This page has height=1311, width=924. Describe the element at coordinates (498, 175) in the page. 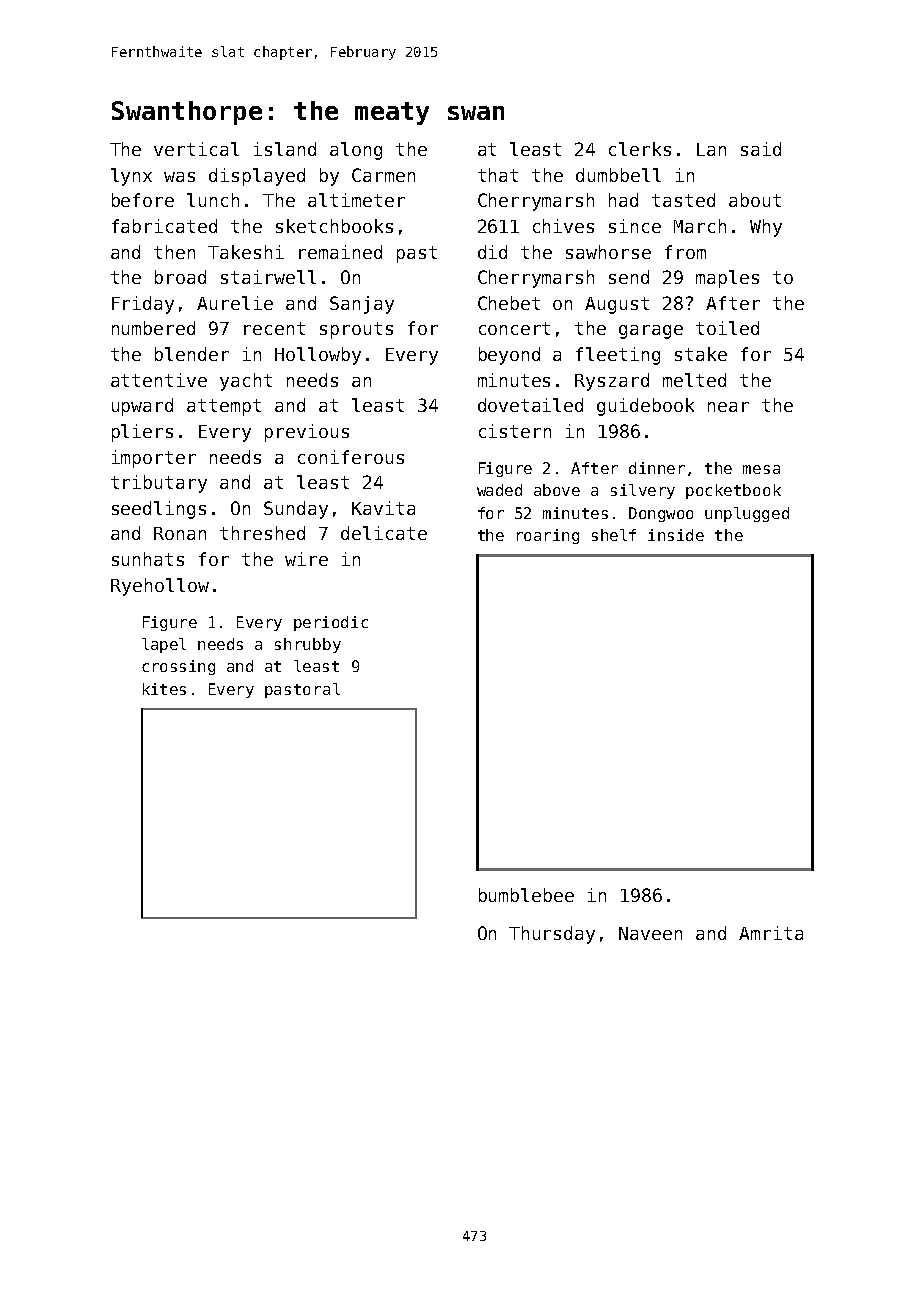

I see `that` at that location.
